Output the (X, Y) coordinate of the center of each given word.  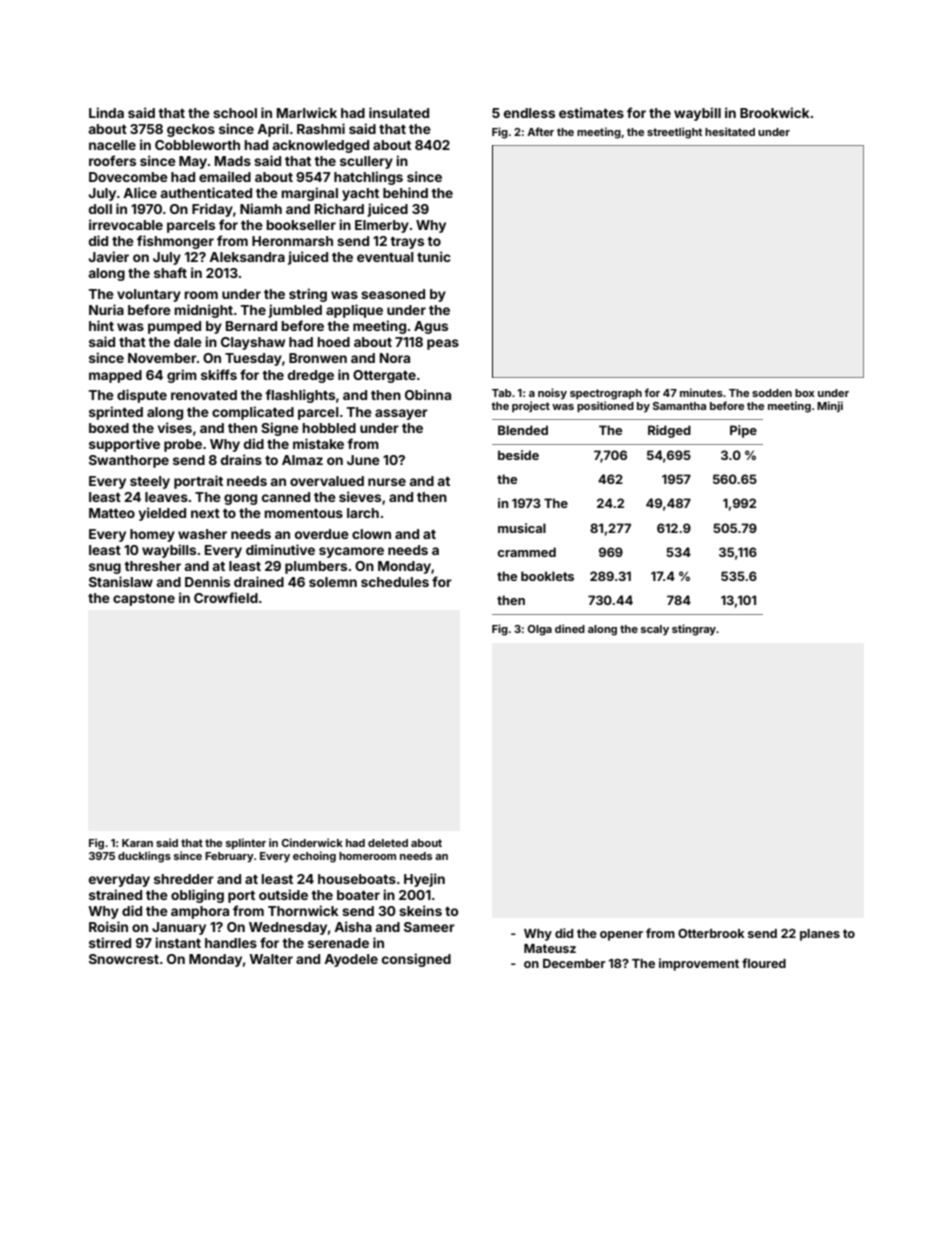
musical (522, 528)
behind (405, 192)
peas (443, 344)
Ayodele (351, 960)
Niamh (261, 208)
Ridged (669, 431)
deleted (388, 843)
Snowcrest (124, 959)
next (205, 513)
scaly (655, 630)
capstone (144, 600)
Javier (108, 256)
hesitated (730, 131)
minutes (701, 392)
